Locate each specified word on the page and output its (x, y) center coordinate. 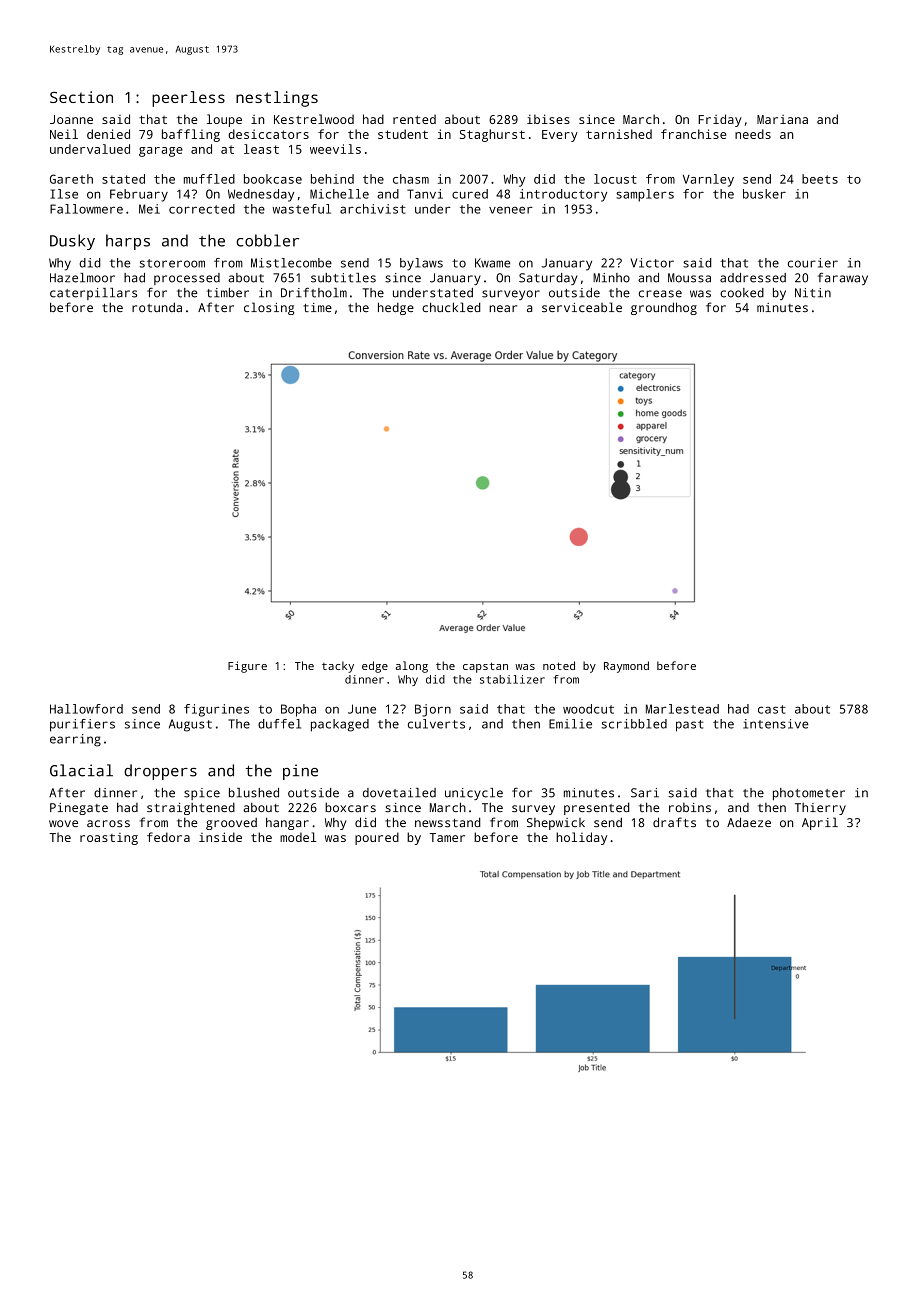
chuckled (451, 307)
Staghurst (492, 135)
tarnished (619, 134)
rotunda (157, 307)
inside (220, 837)
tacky (338, 667)
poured (377, 838)
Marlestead (682, 709)
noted (559, 665)
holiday (581, 838)
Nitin (813, 293)
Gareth (71, 179)
